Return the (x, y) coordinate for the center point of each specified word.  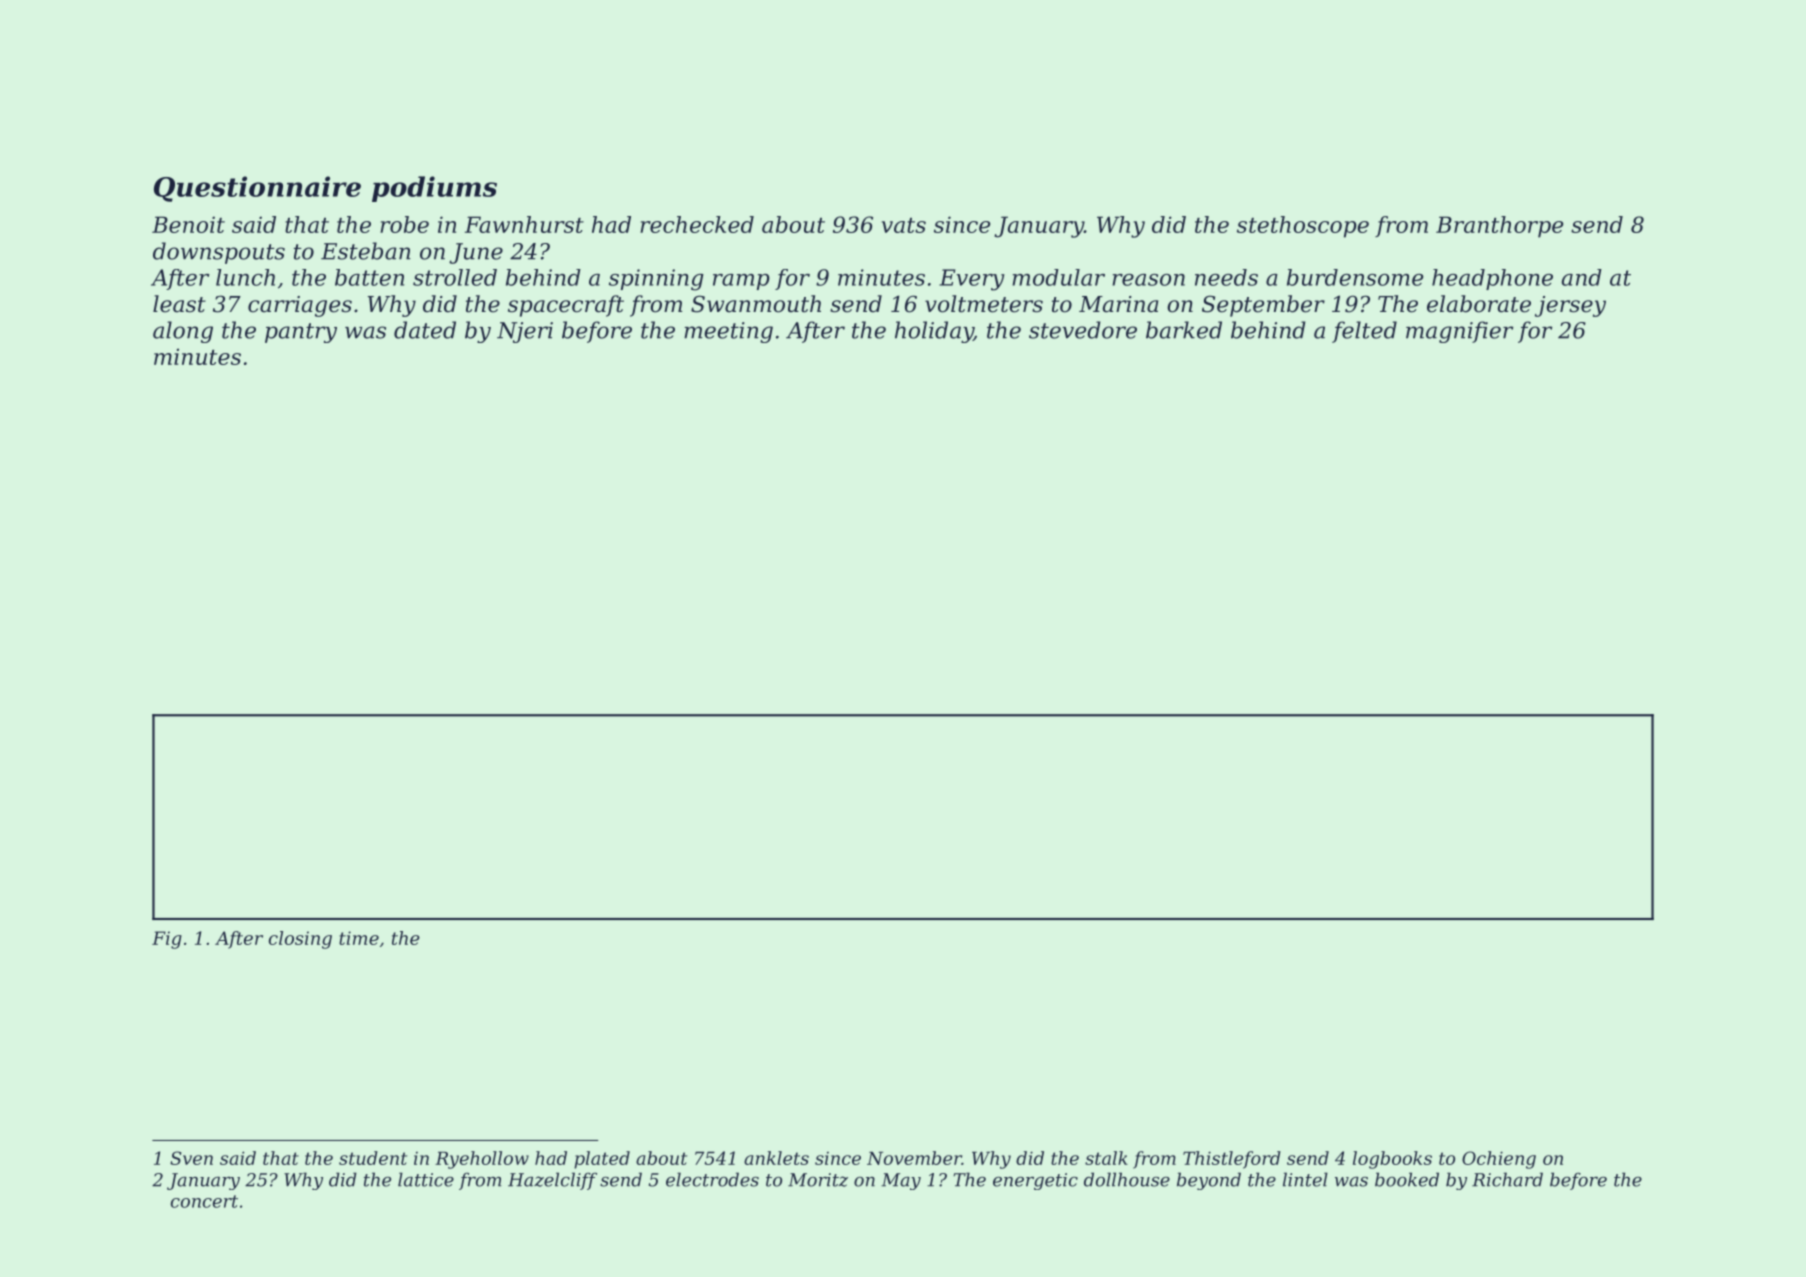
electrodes (712, 1179)
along (183, 332)
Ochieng (1499, 1160)
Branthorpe (1499, 227)
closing (300, 940)
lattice (426, 1179)
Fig (167, 940)
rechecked (697, 224)
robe (404, 224)
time (359, 938)
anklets (776, 1158)
